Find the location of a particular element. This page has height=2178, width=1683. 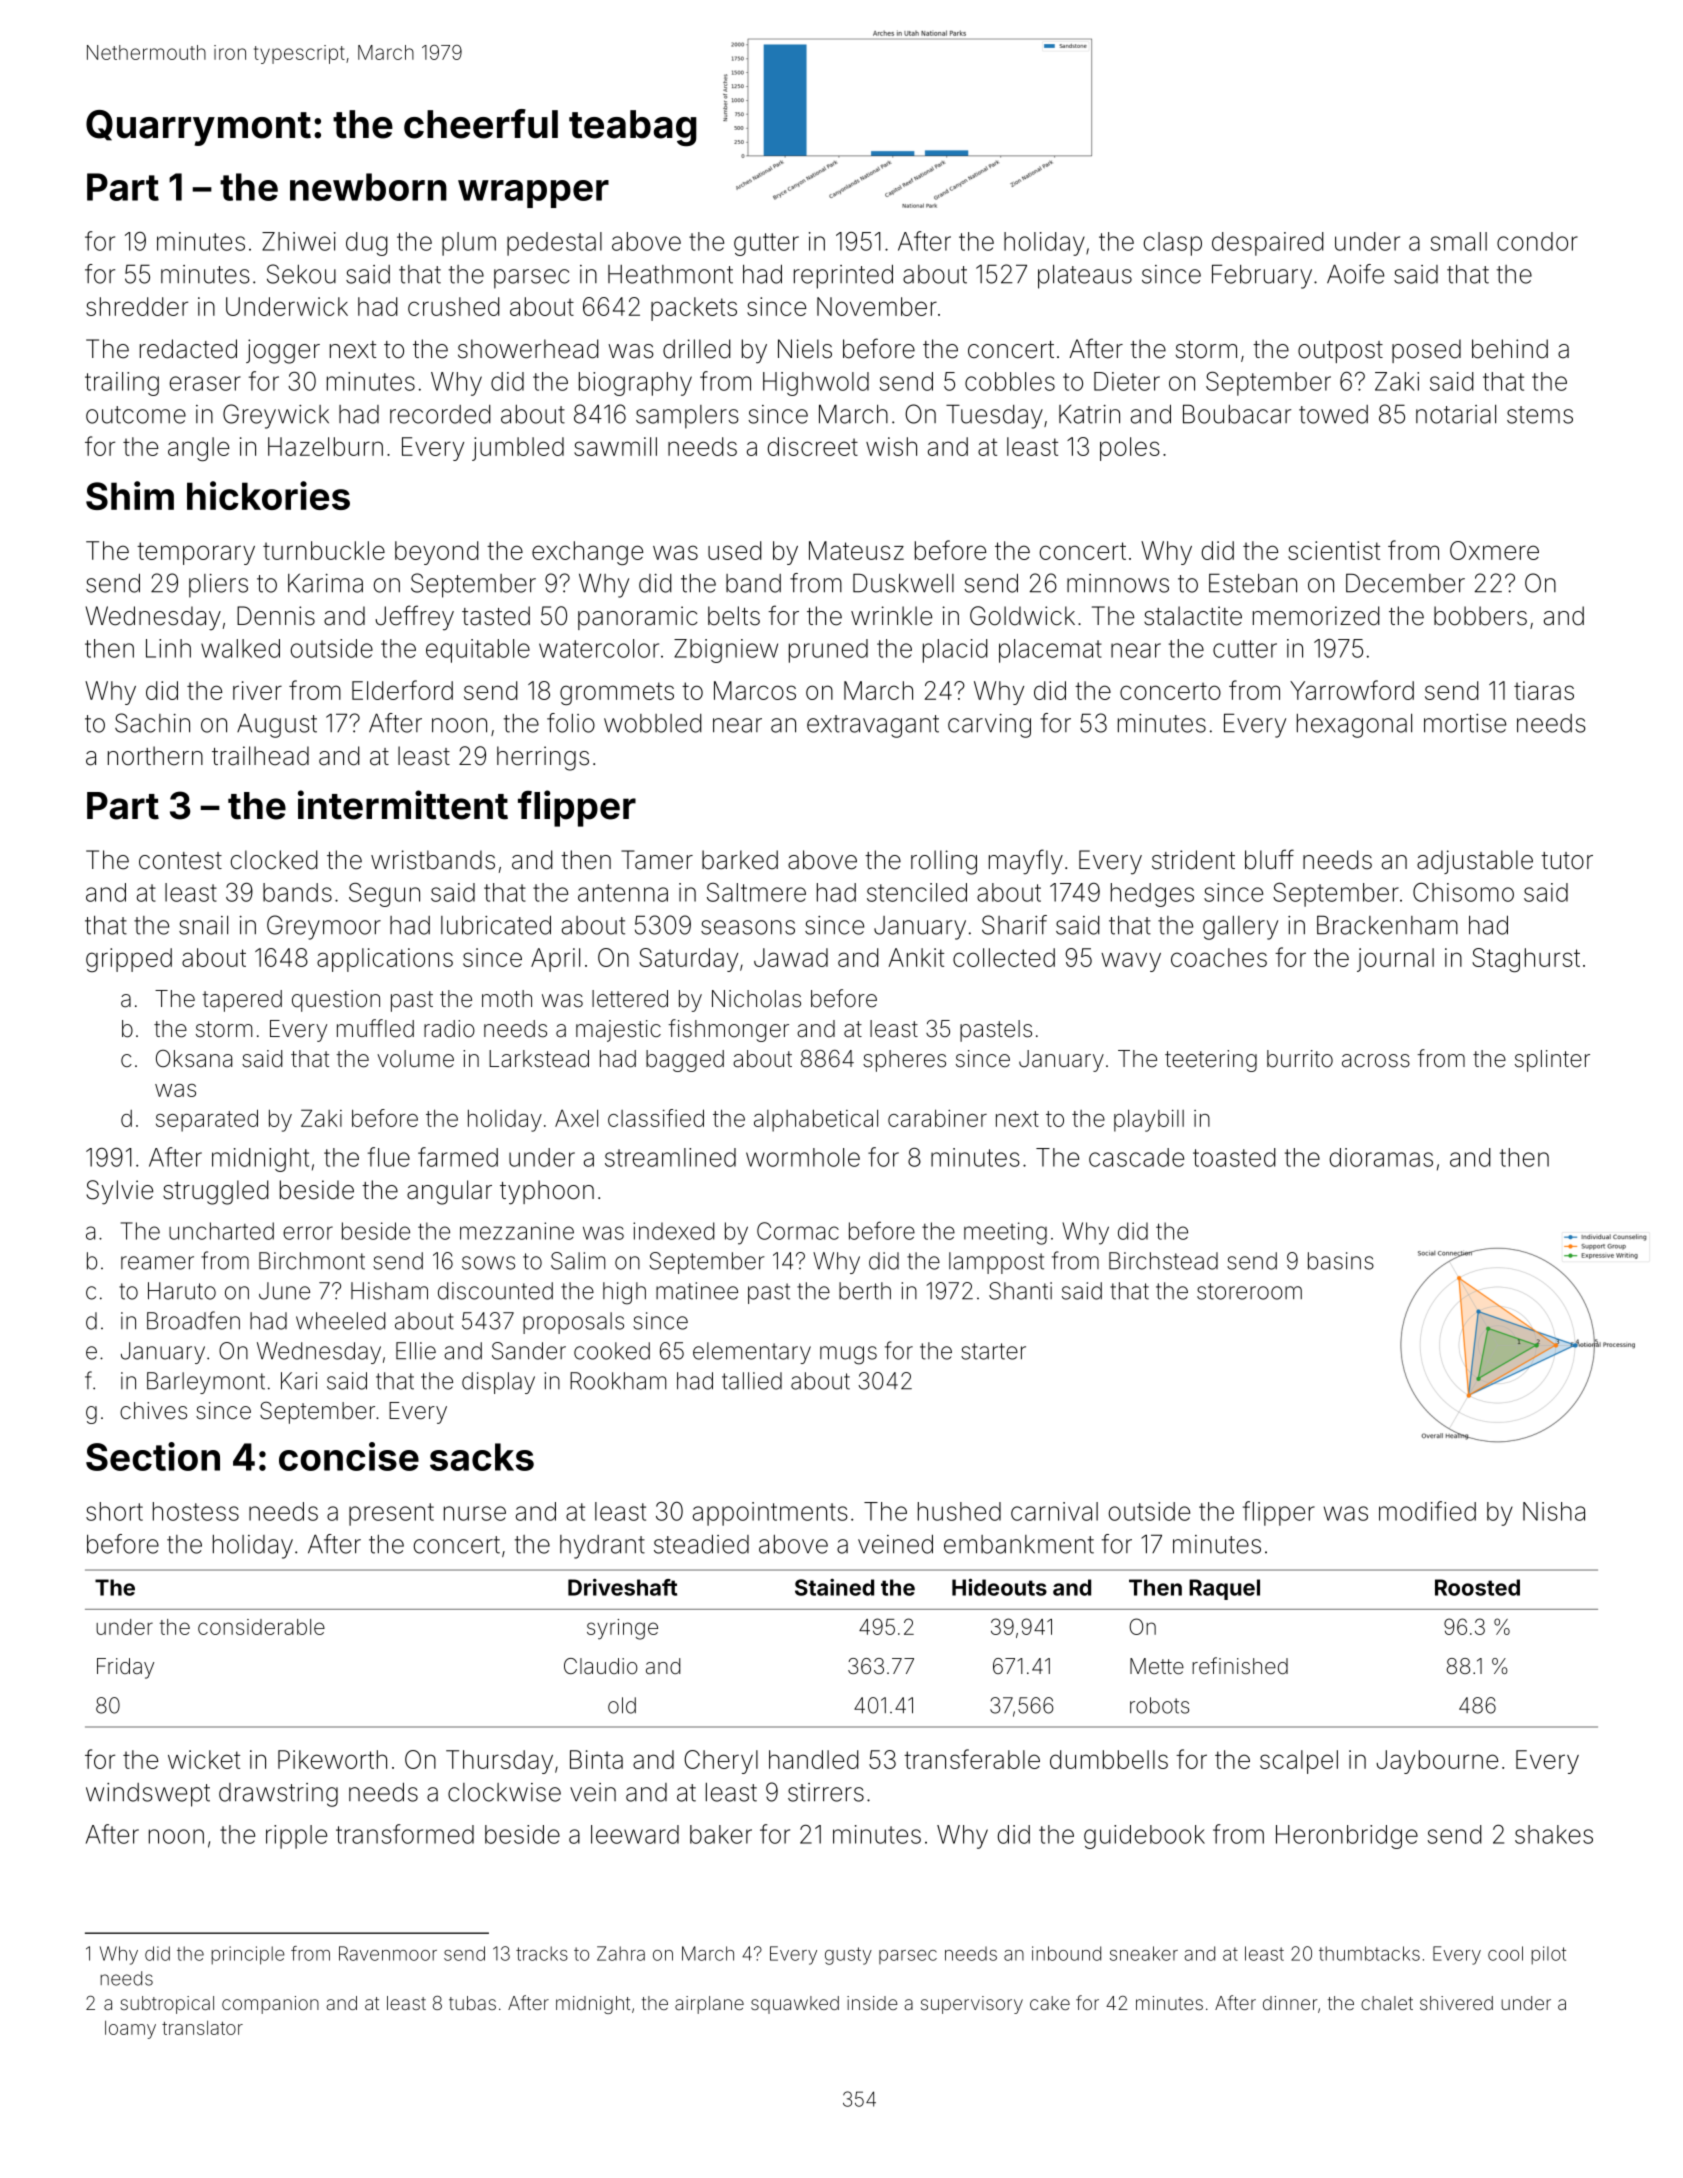

carnival is located at coordinates (1054, 1511).
